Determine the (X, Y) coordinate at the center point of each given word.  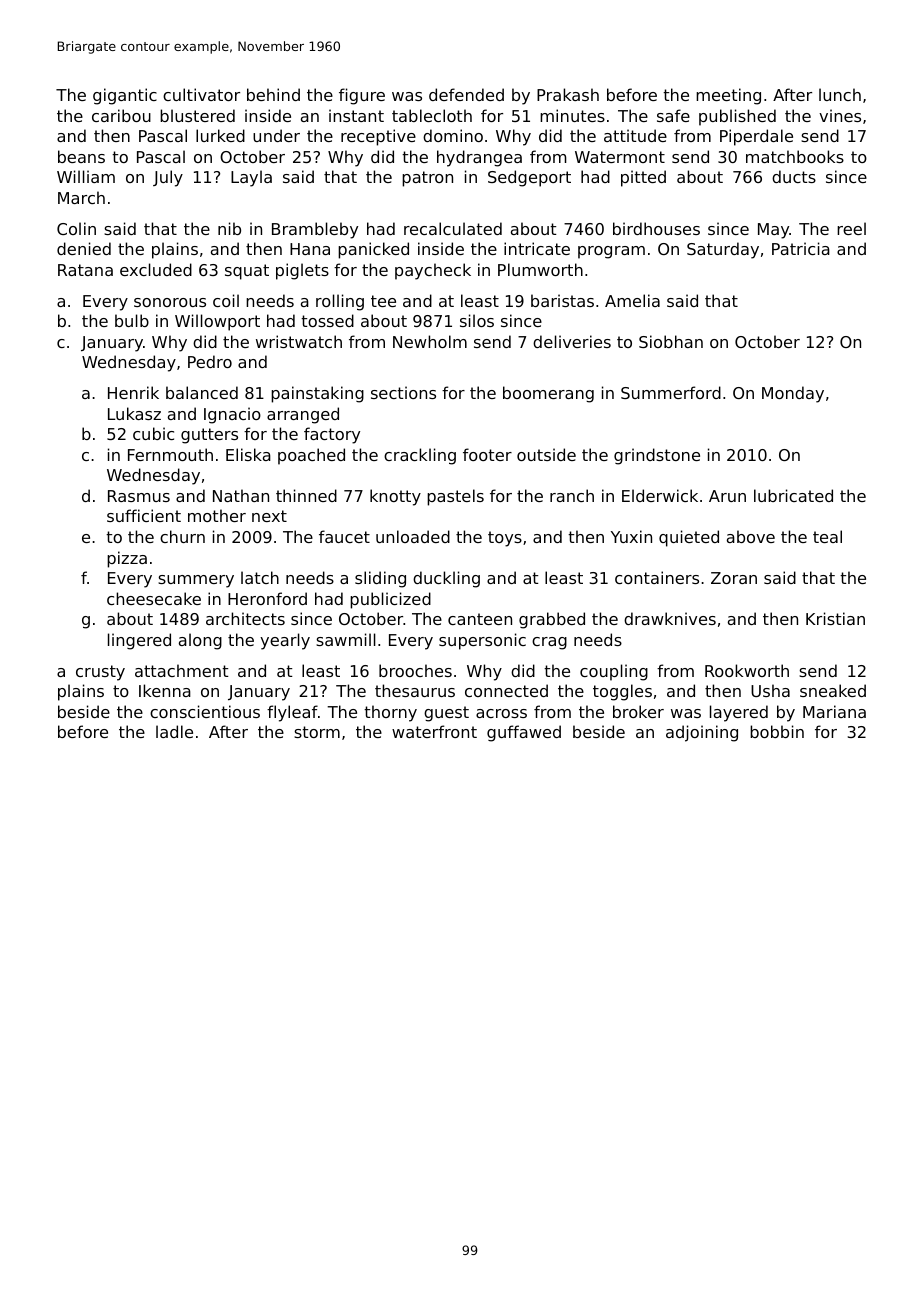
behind (273, 94)
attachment (182, 670)
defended (466, 94)
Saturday (723, 250)
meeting (728, 96)
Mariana (834, 711)
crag (549, 643)
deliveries (572, 341)
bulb (132, 320)
